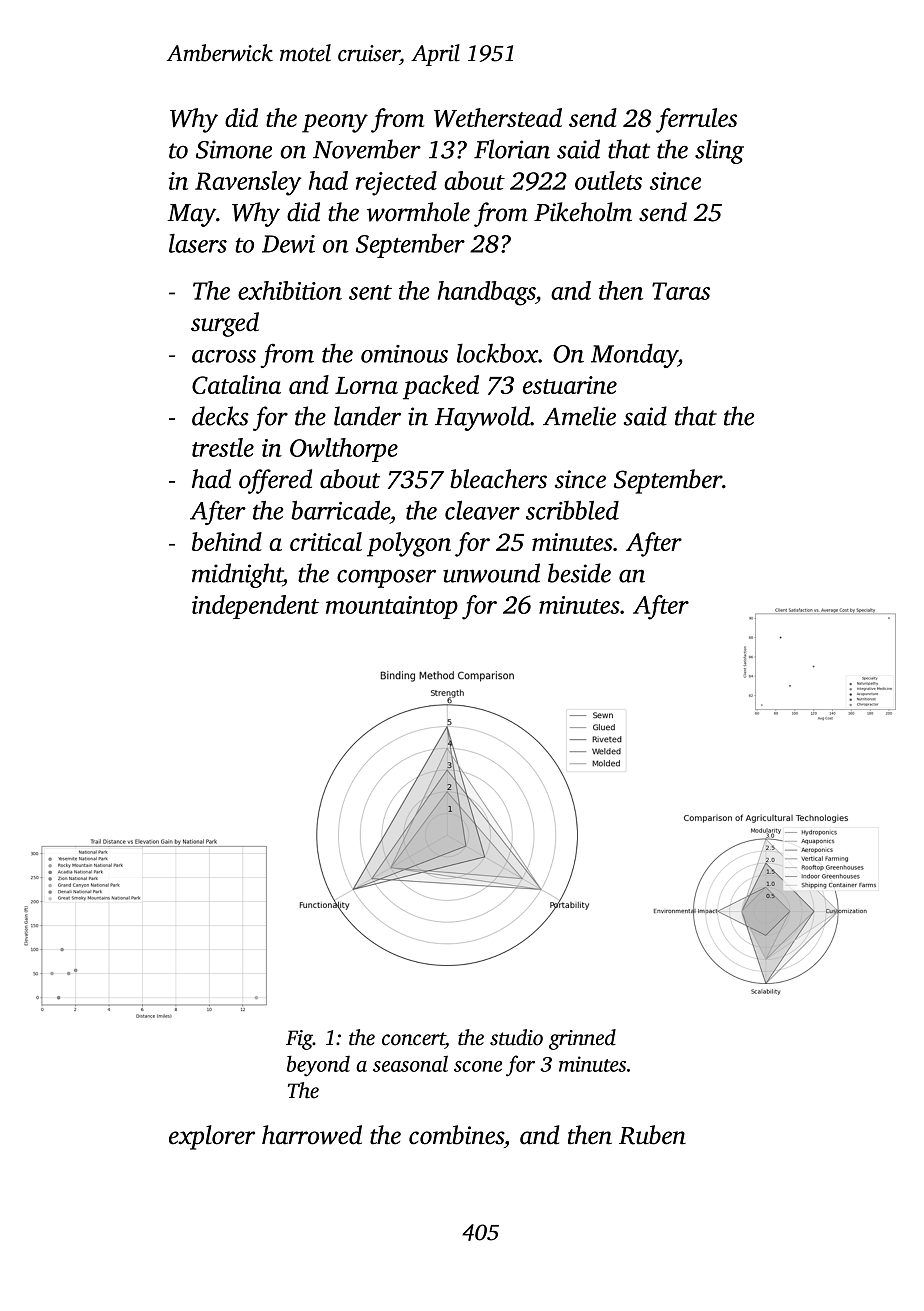  I want to click on sling, so click(719, 151).
